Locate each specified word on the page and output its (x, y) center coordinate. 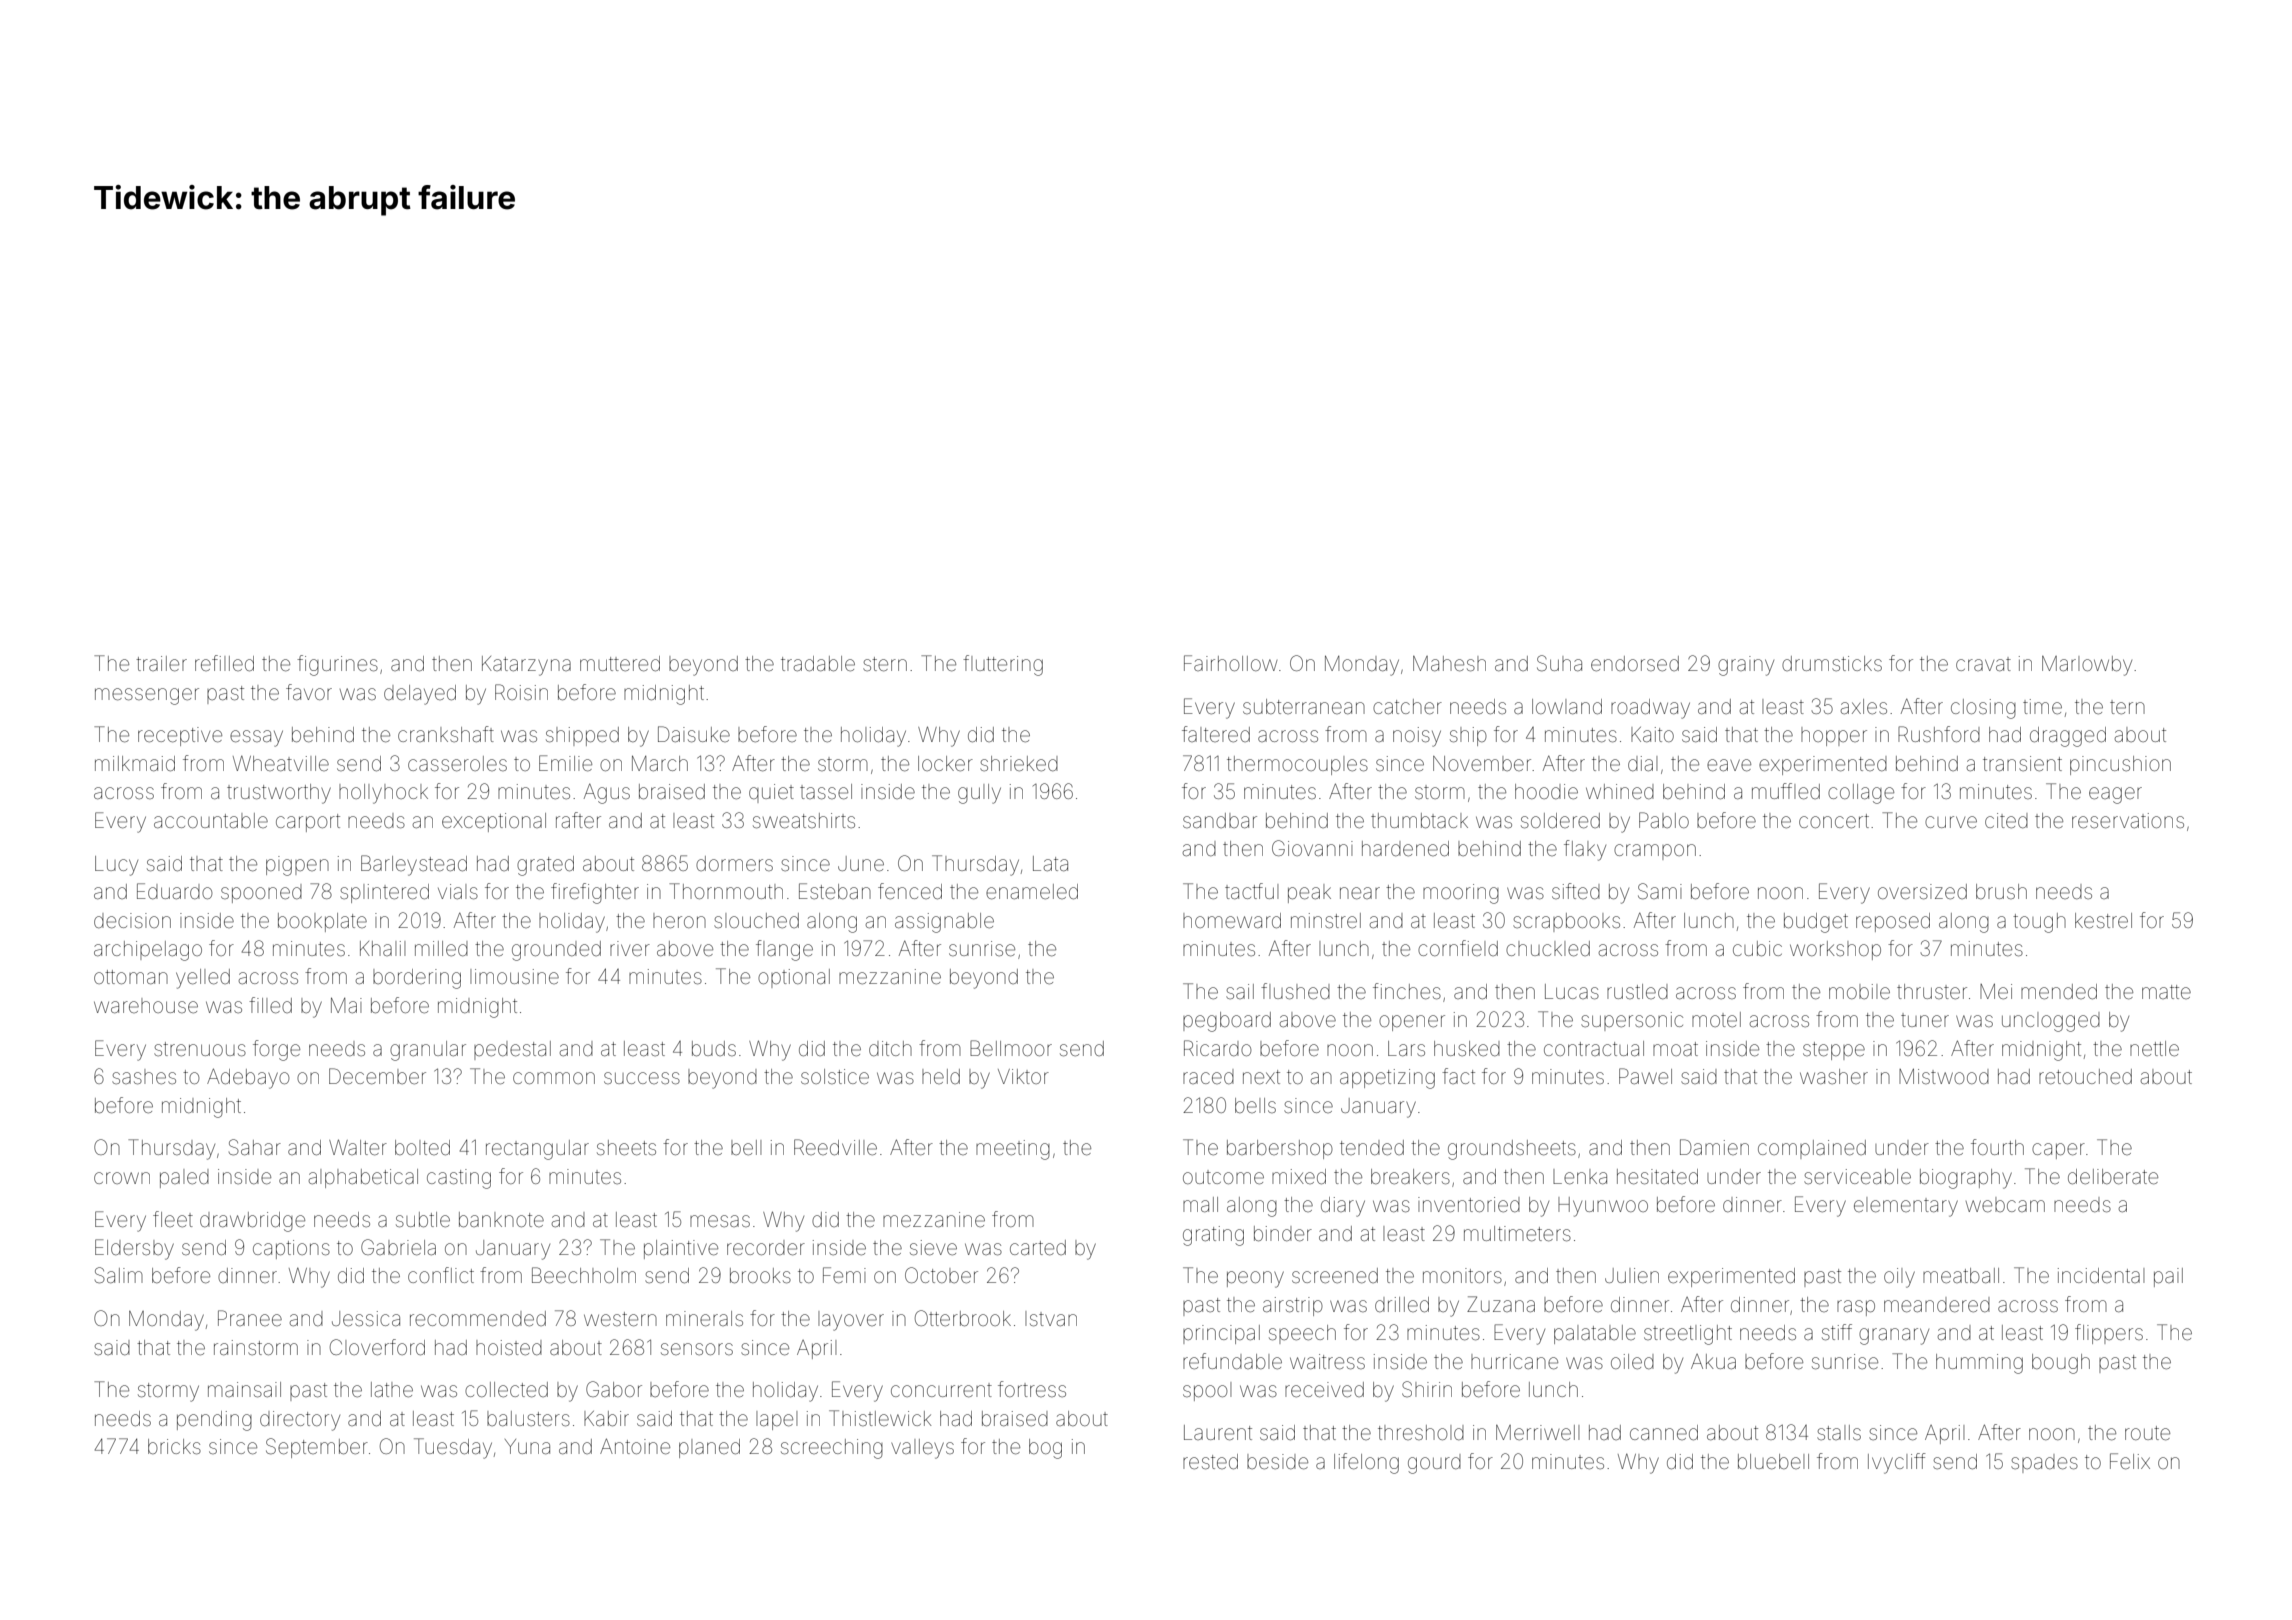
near (1360, 893)
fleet (173, 1219)
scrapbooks (1566, 922)
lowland (1567, 706)
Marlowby (2087, 666)
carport (308, 823)
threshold (1421, 1432)
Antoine (635, 1446)
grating (1213, 1236)
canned (1664, 1432)
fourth (1997, 1147)
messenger (147, 696)
